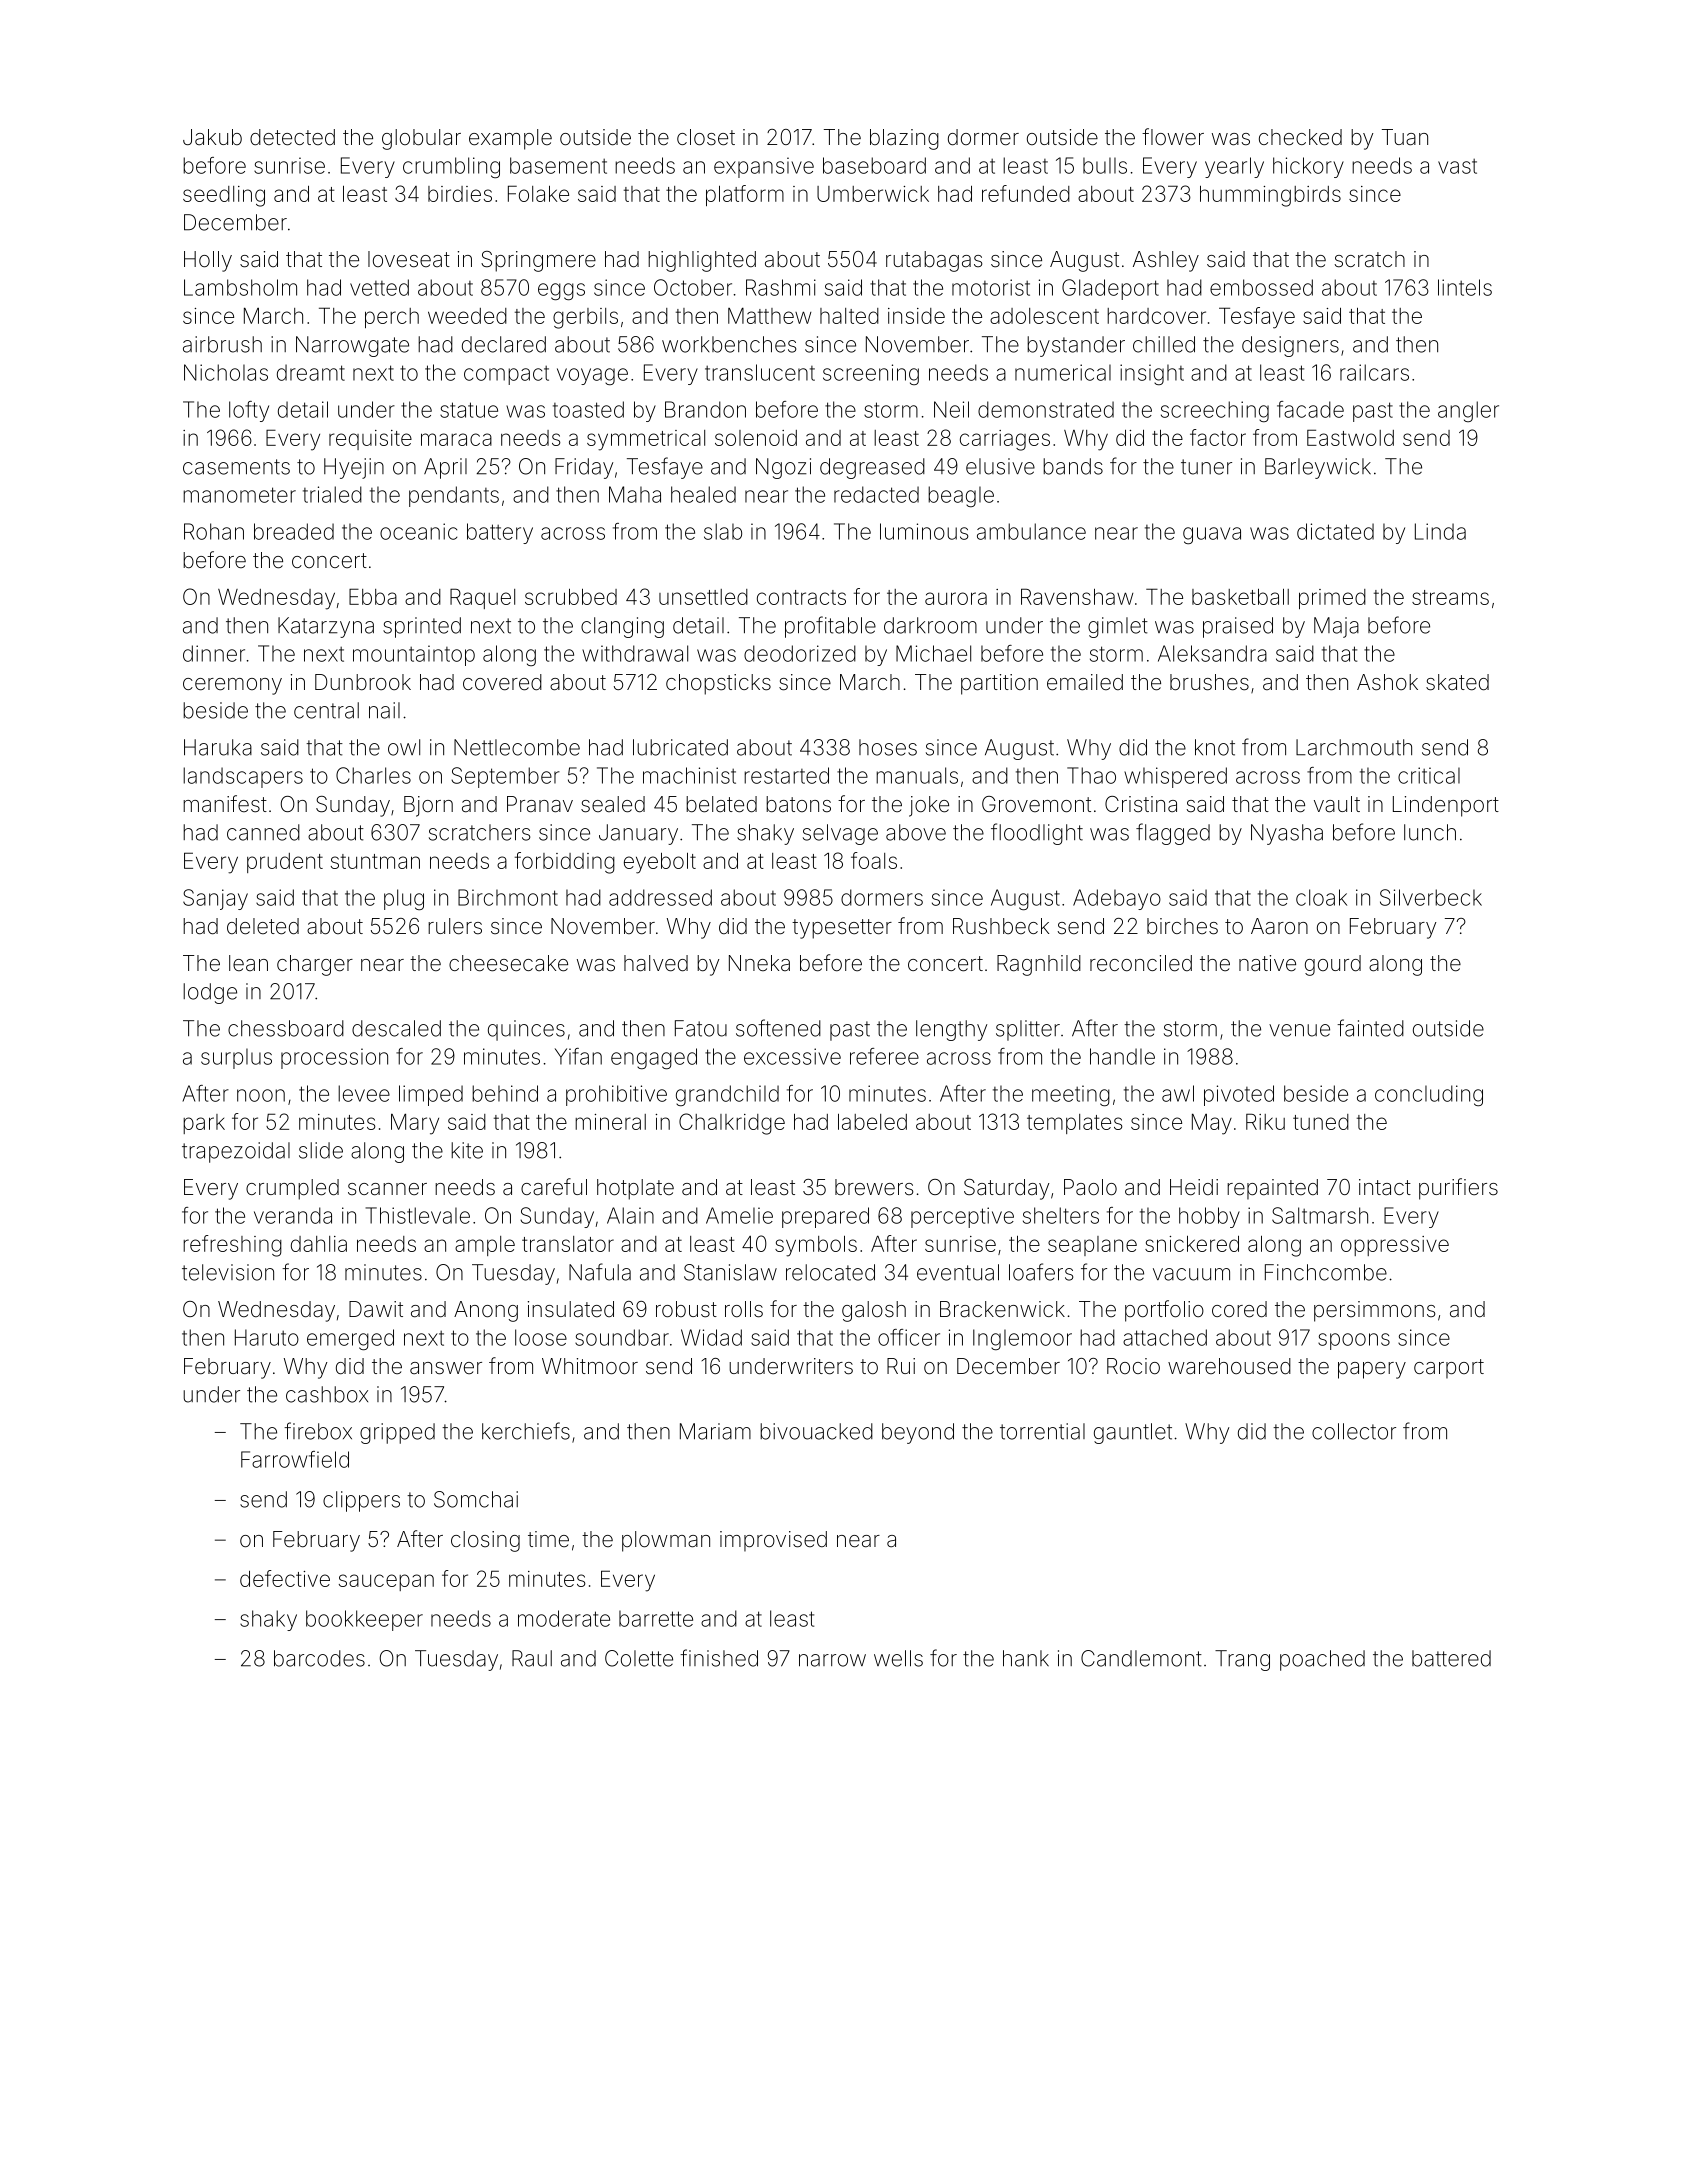 Image resolution: width=1683 pixels, height=2178 pixels. I want to click on railcars, so click(1374, 372).
